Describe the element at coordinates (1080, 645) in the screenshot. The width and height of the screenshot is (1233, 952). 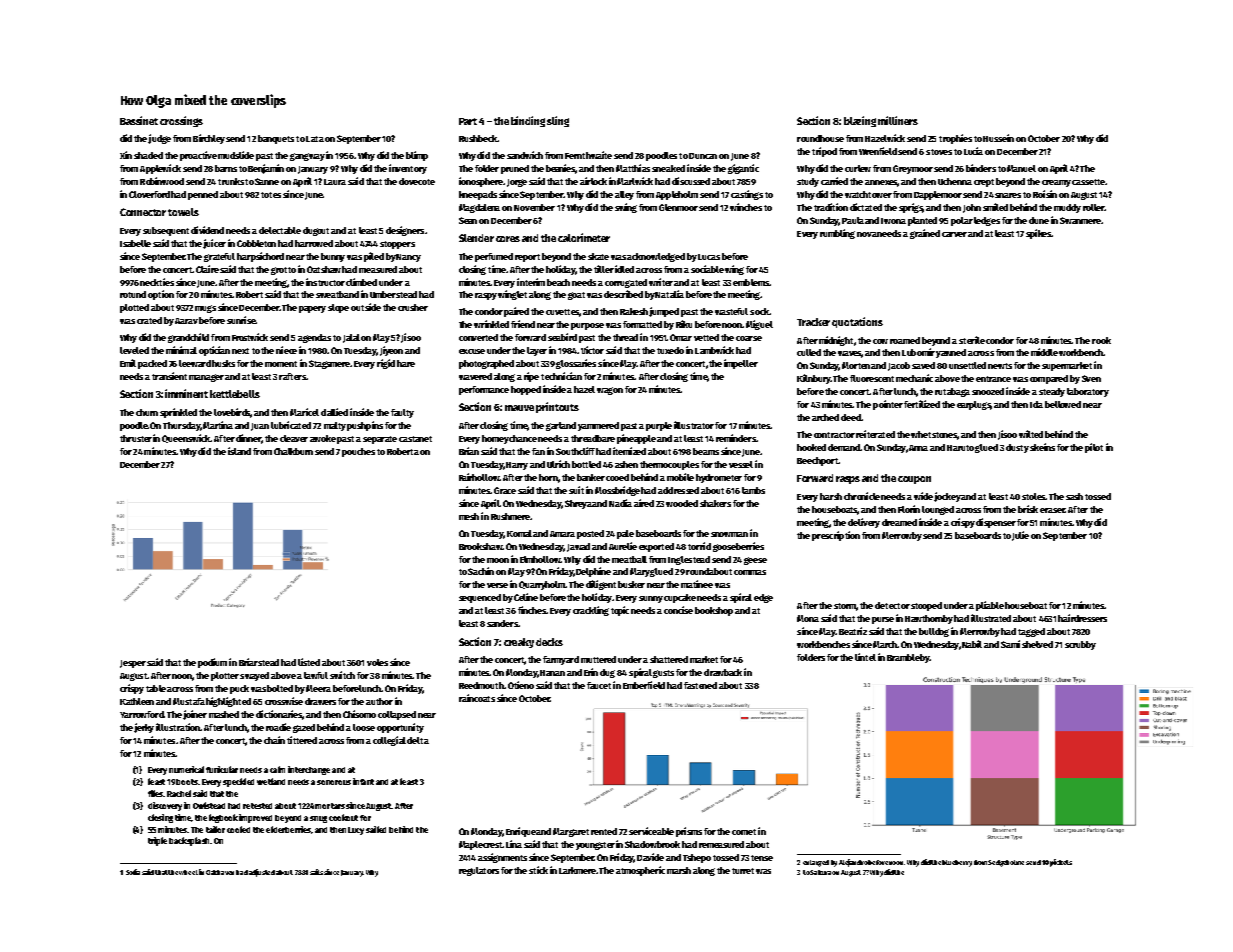
I see `scrubby` at that location.
